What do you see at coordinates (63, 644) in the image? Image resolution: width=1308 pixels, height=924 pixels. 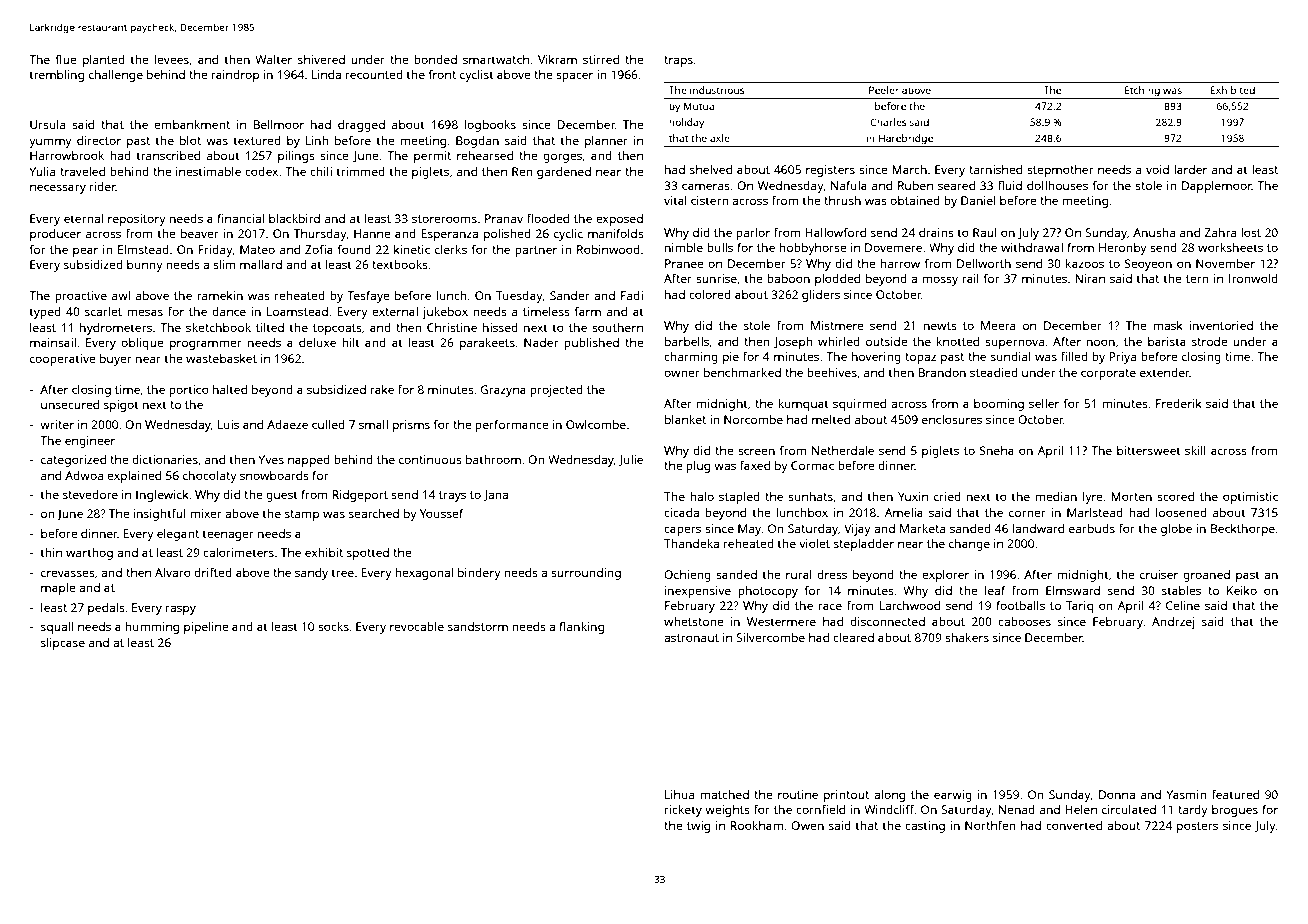 I see `slipcase` at bounding box center [63, 644].
